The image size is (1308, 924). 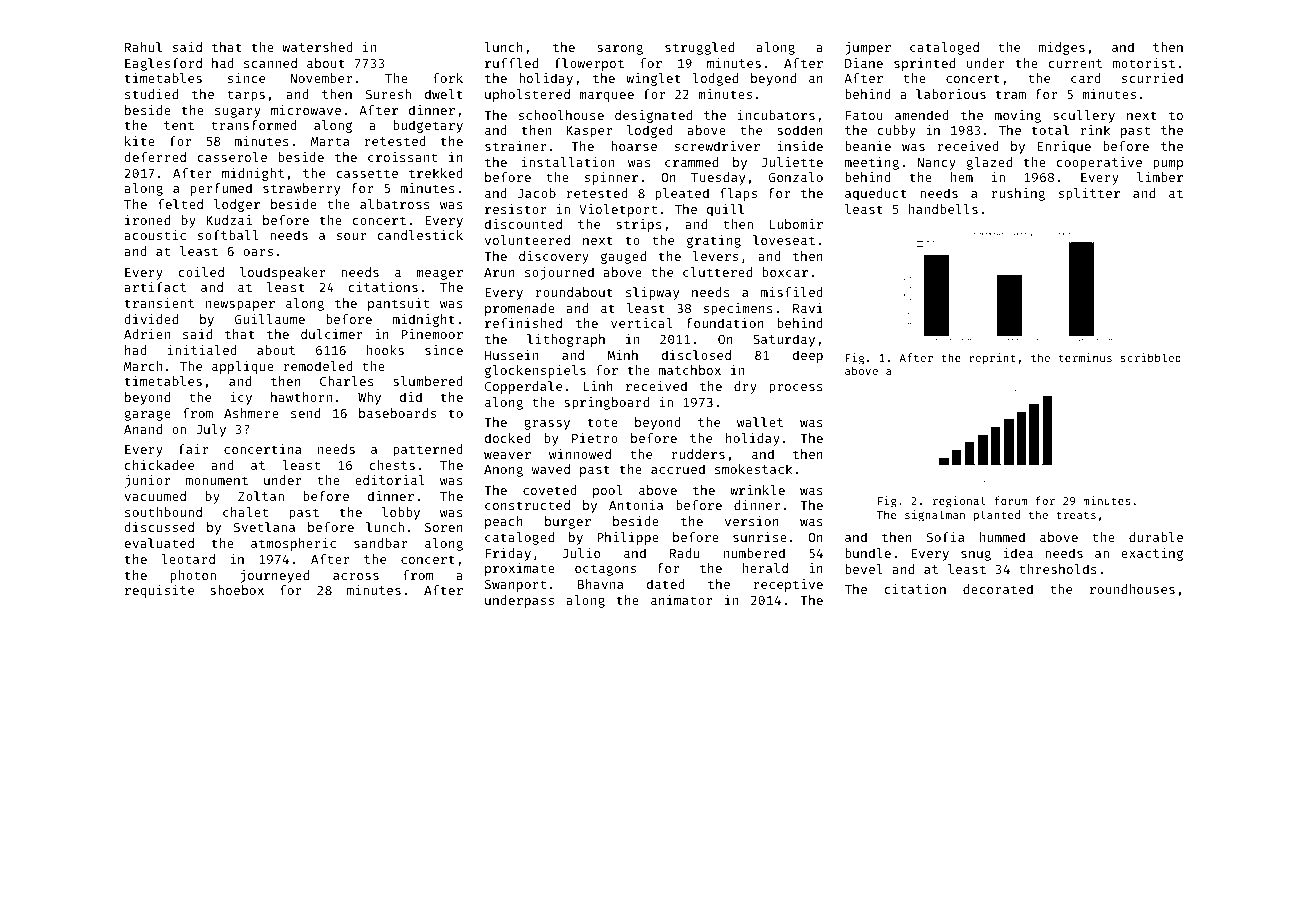 What do you see at coordinates (143, 47) in the screenshot?
I see `Rahul` at bounding box center [143, 47].
